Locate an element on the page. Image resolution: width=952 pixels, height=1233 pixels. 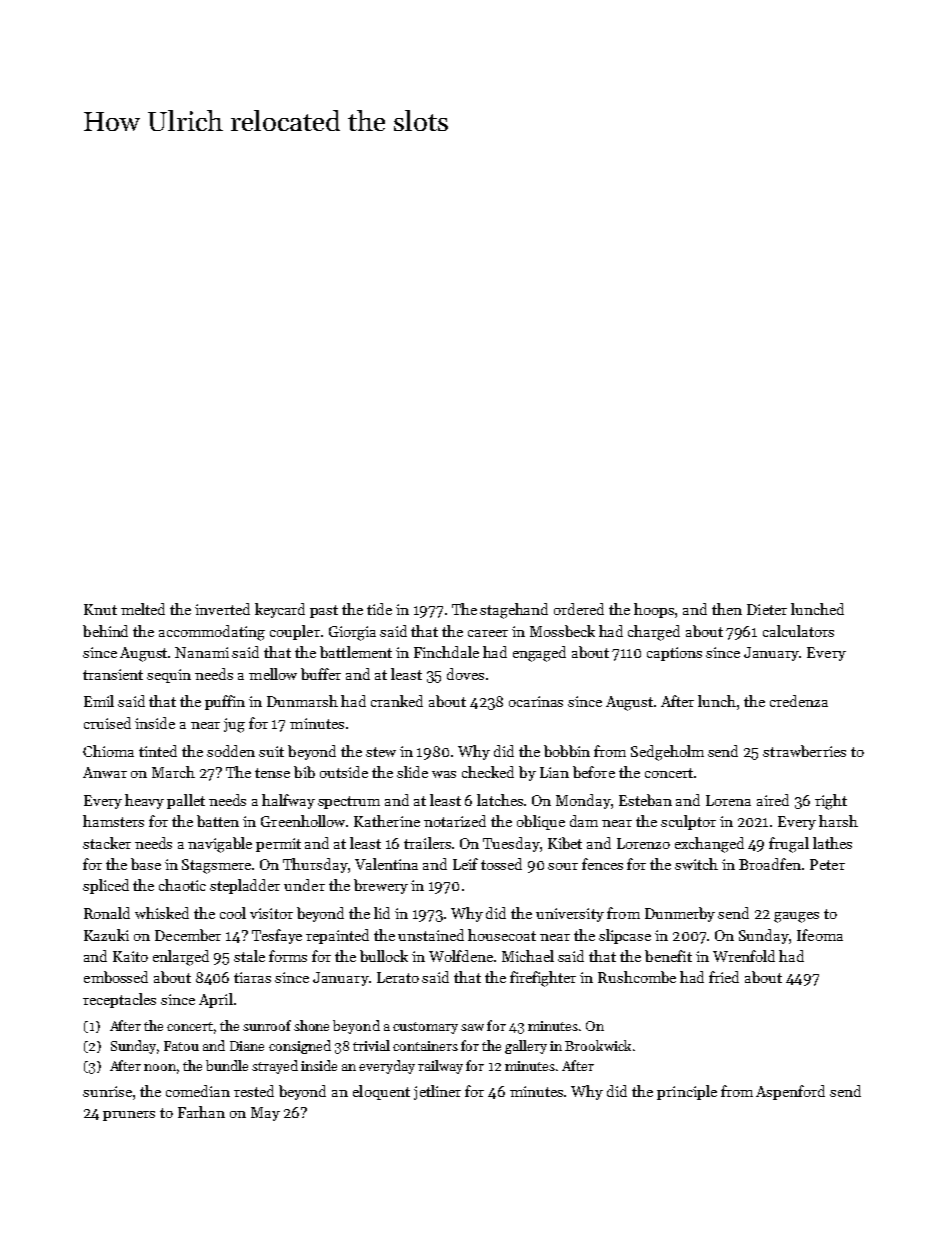
brewery is located at coordinates (381, 886).
